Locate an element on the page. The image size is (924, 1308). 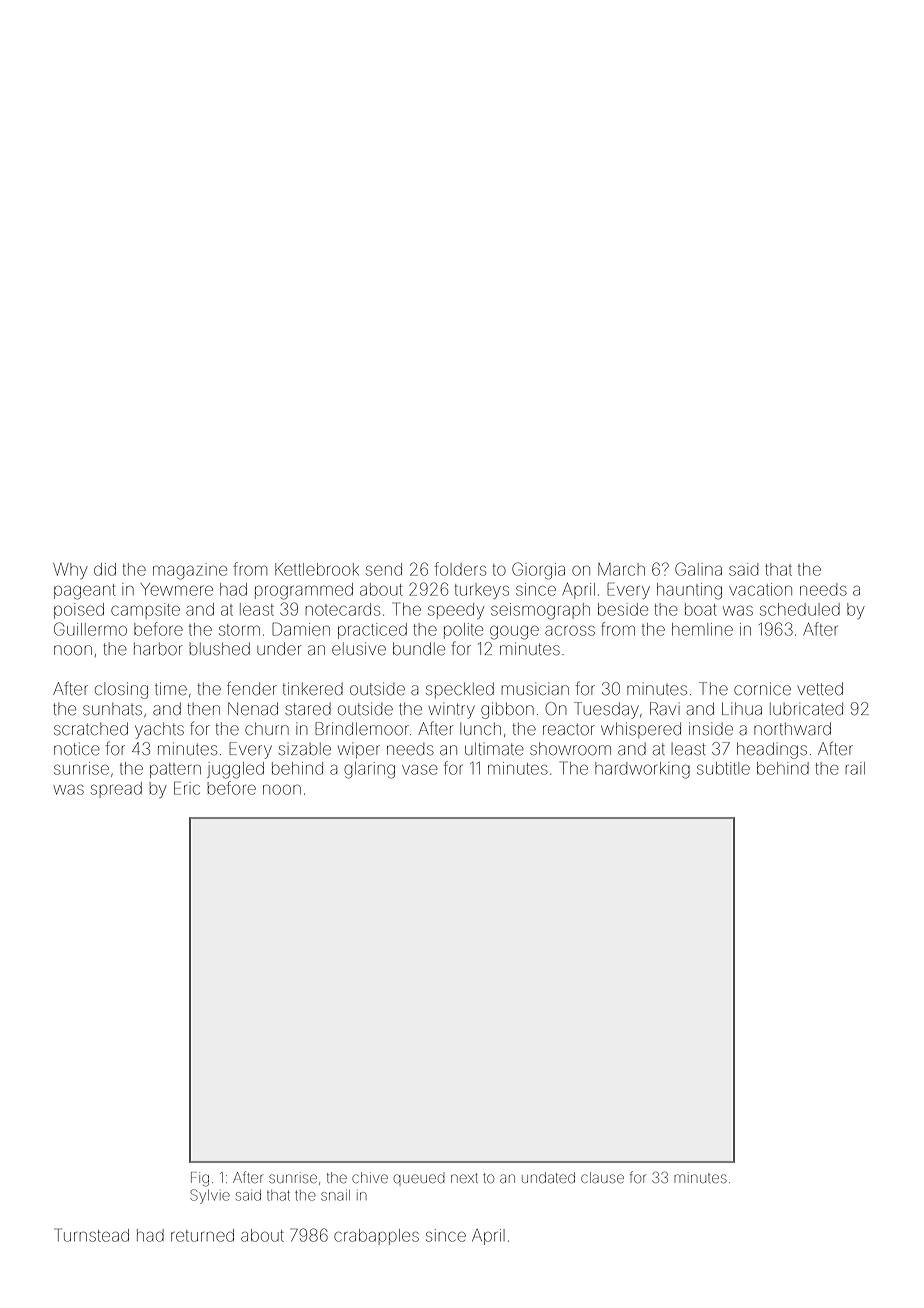
spread is located at coordinates (116, 790).
